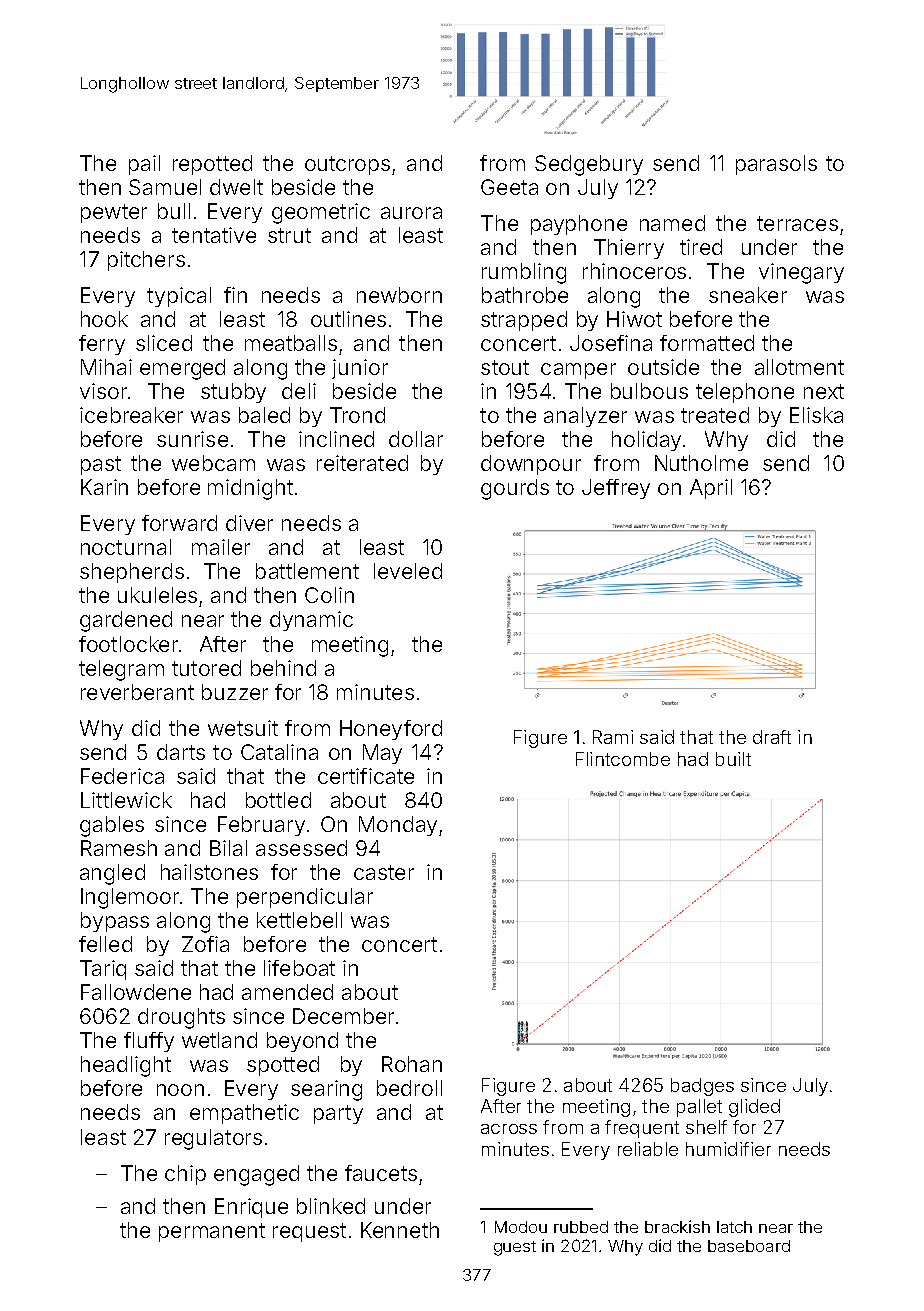  Describe the element at coordinates (289, 235) in the screenshot. I see `strut` at that location.
